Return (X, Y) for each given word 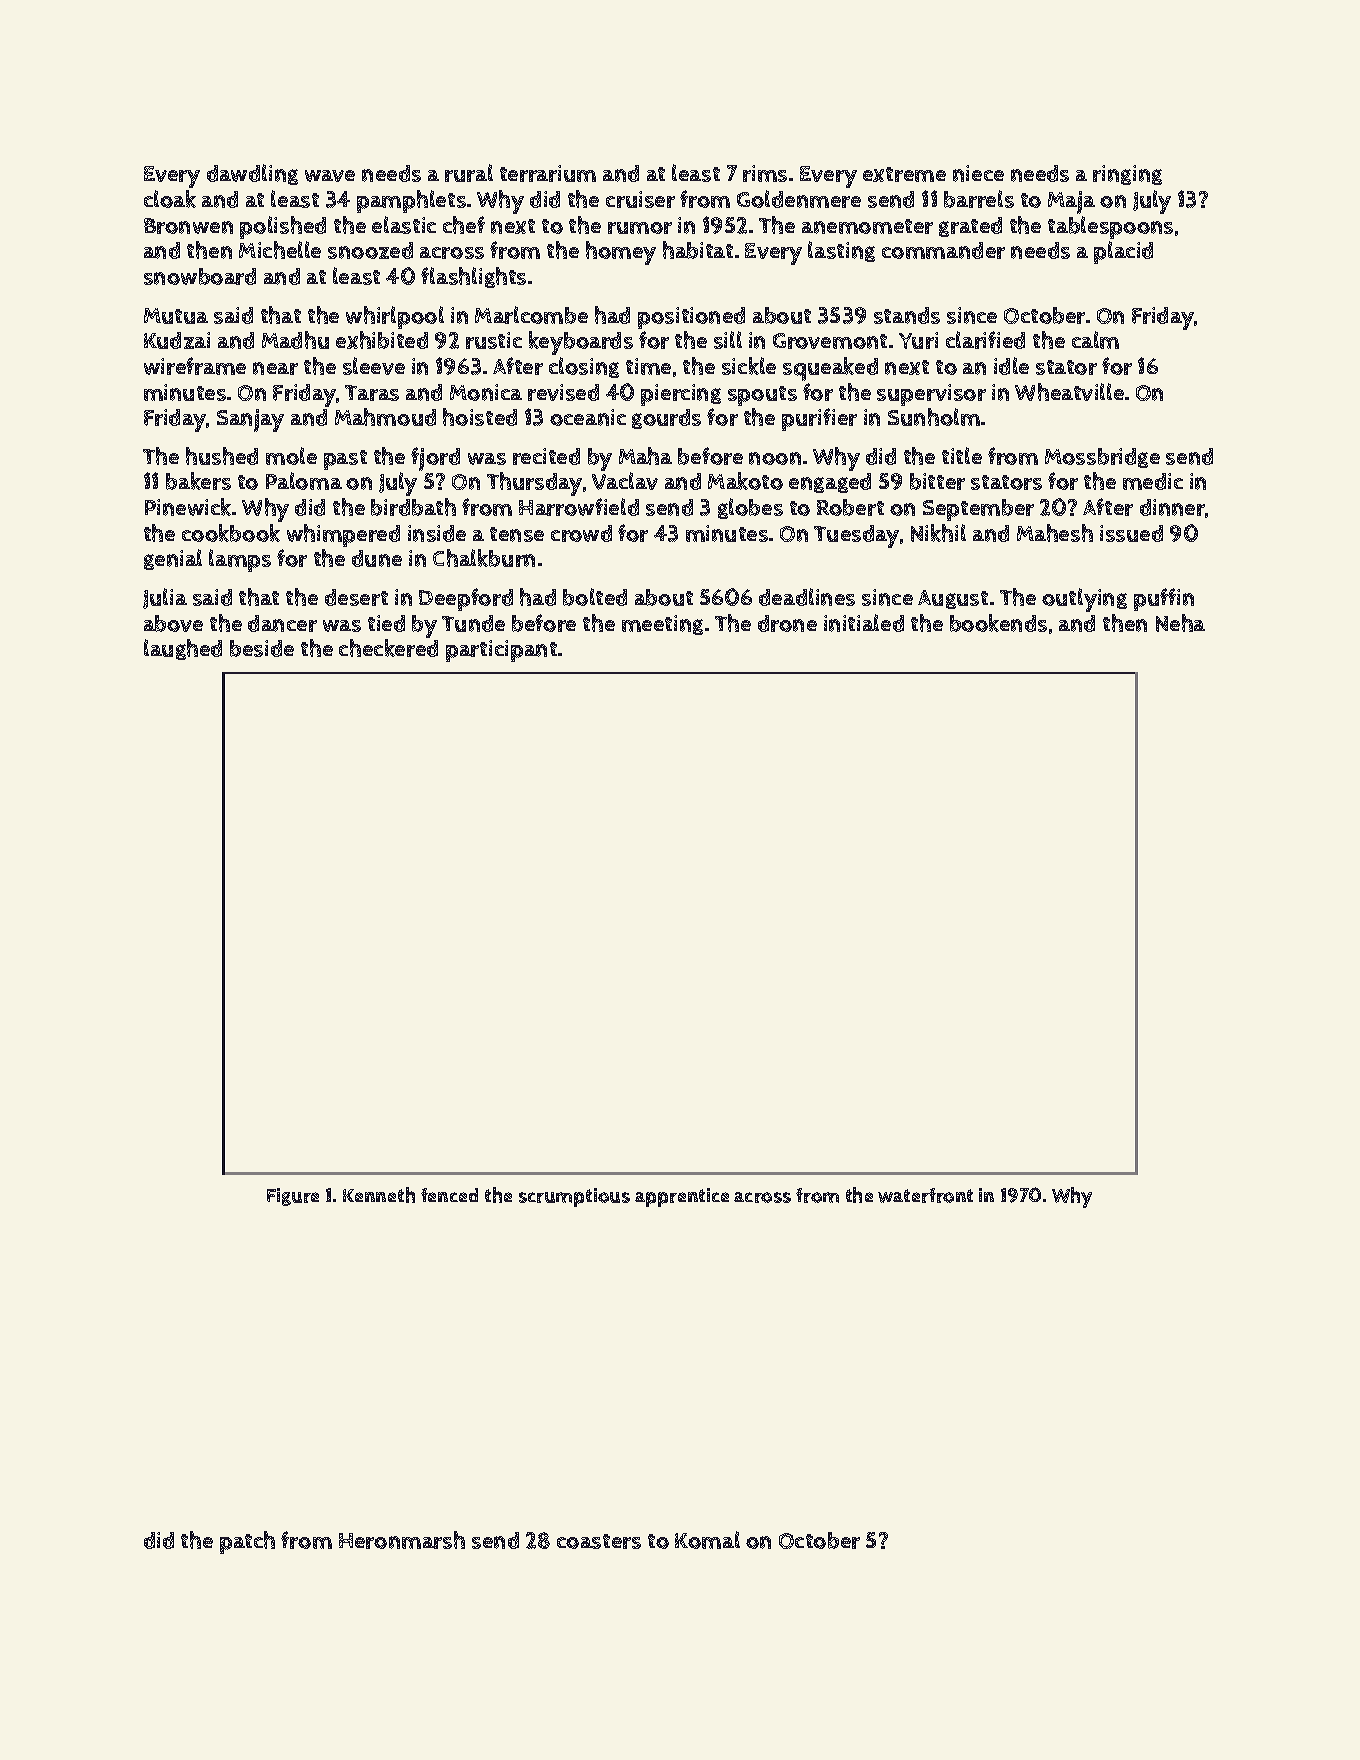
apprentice (682, 1197)
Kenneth (379, 1195)
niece (978, 173)
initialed (864, 623)
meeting (662, 625)
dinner (1172, 507)
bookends (998, 623)
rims (765, 173)
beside (262, 648)
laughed (183, 649)
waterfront (925, 1195)
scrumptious (574, 1197)
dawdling (252, 174)
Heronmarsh (402, 1540)
